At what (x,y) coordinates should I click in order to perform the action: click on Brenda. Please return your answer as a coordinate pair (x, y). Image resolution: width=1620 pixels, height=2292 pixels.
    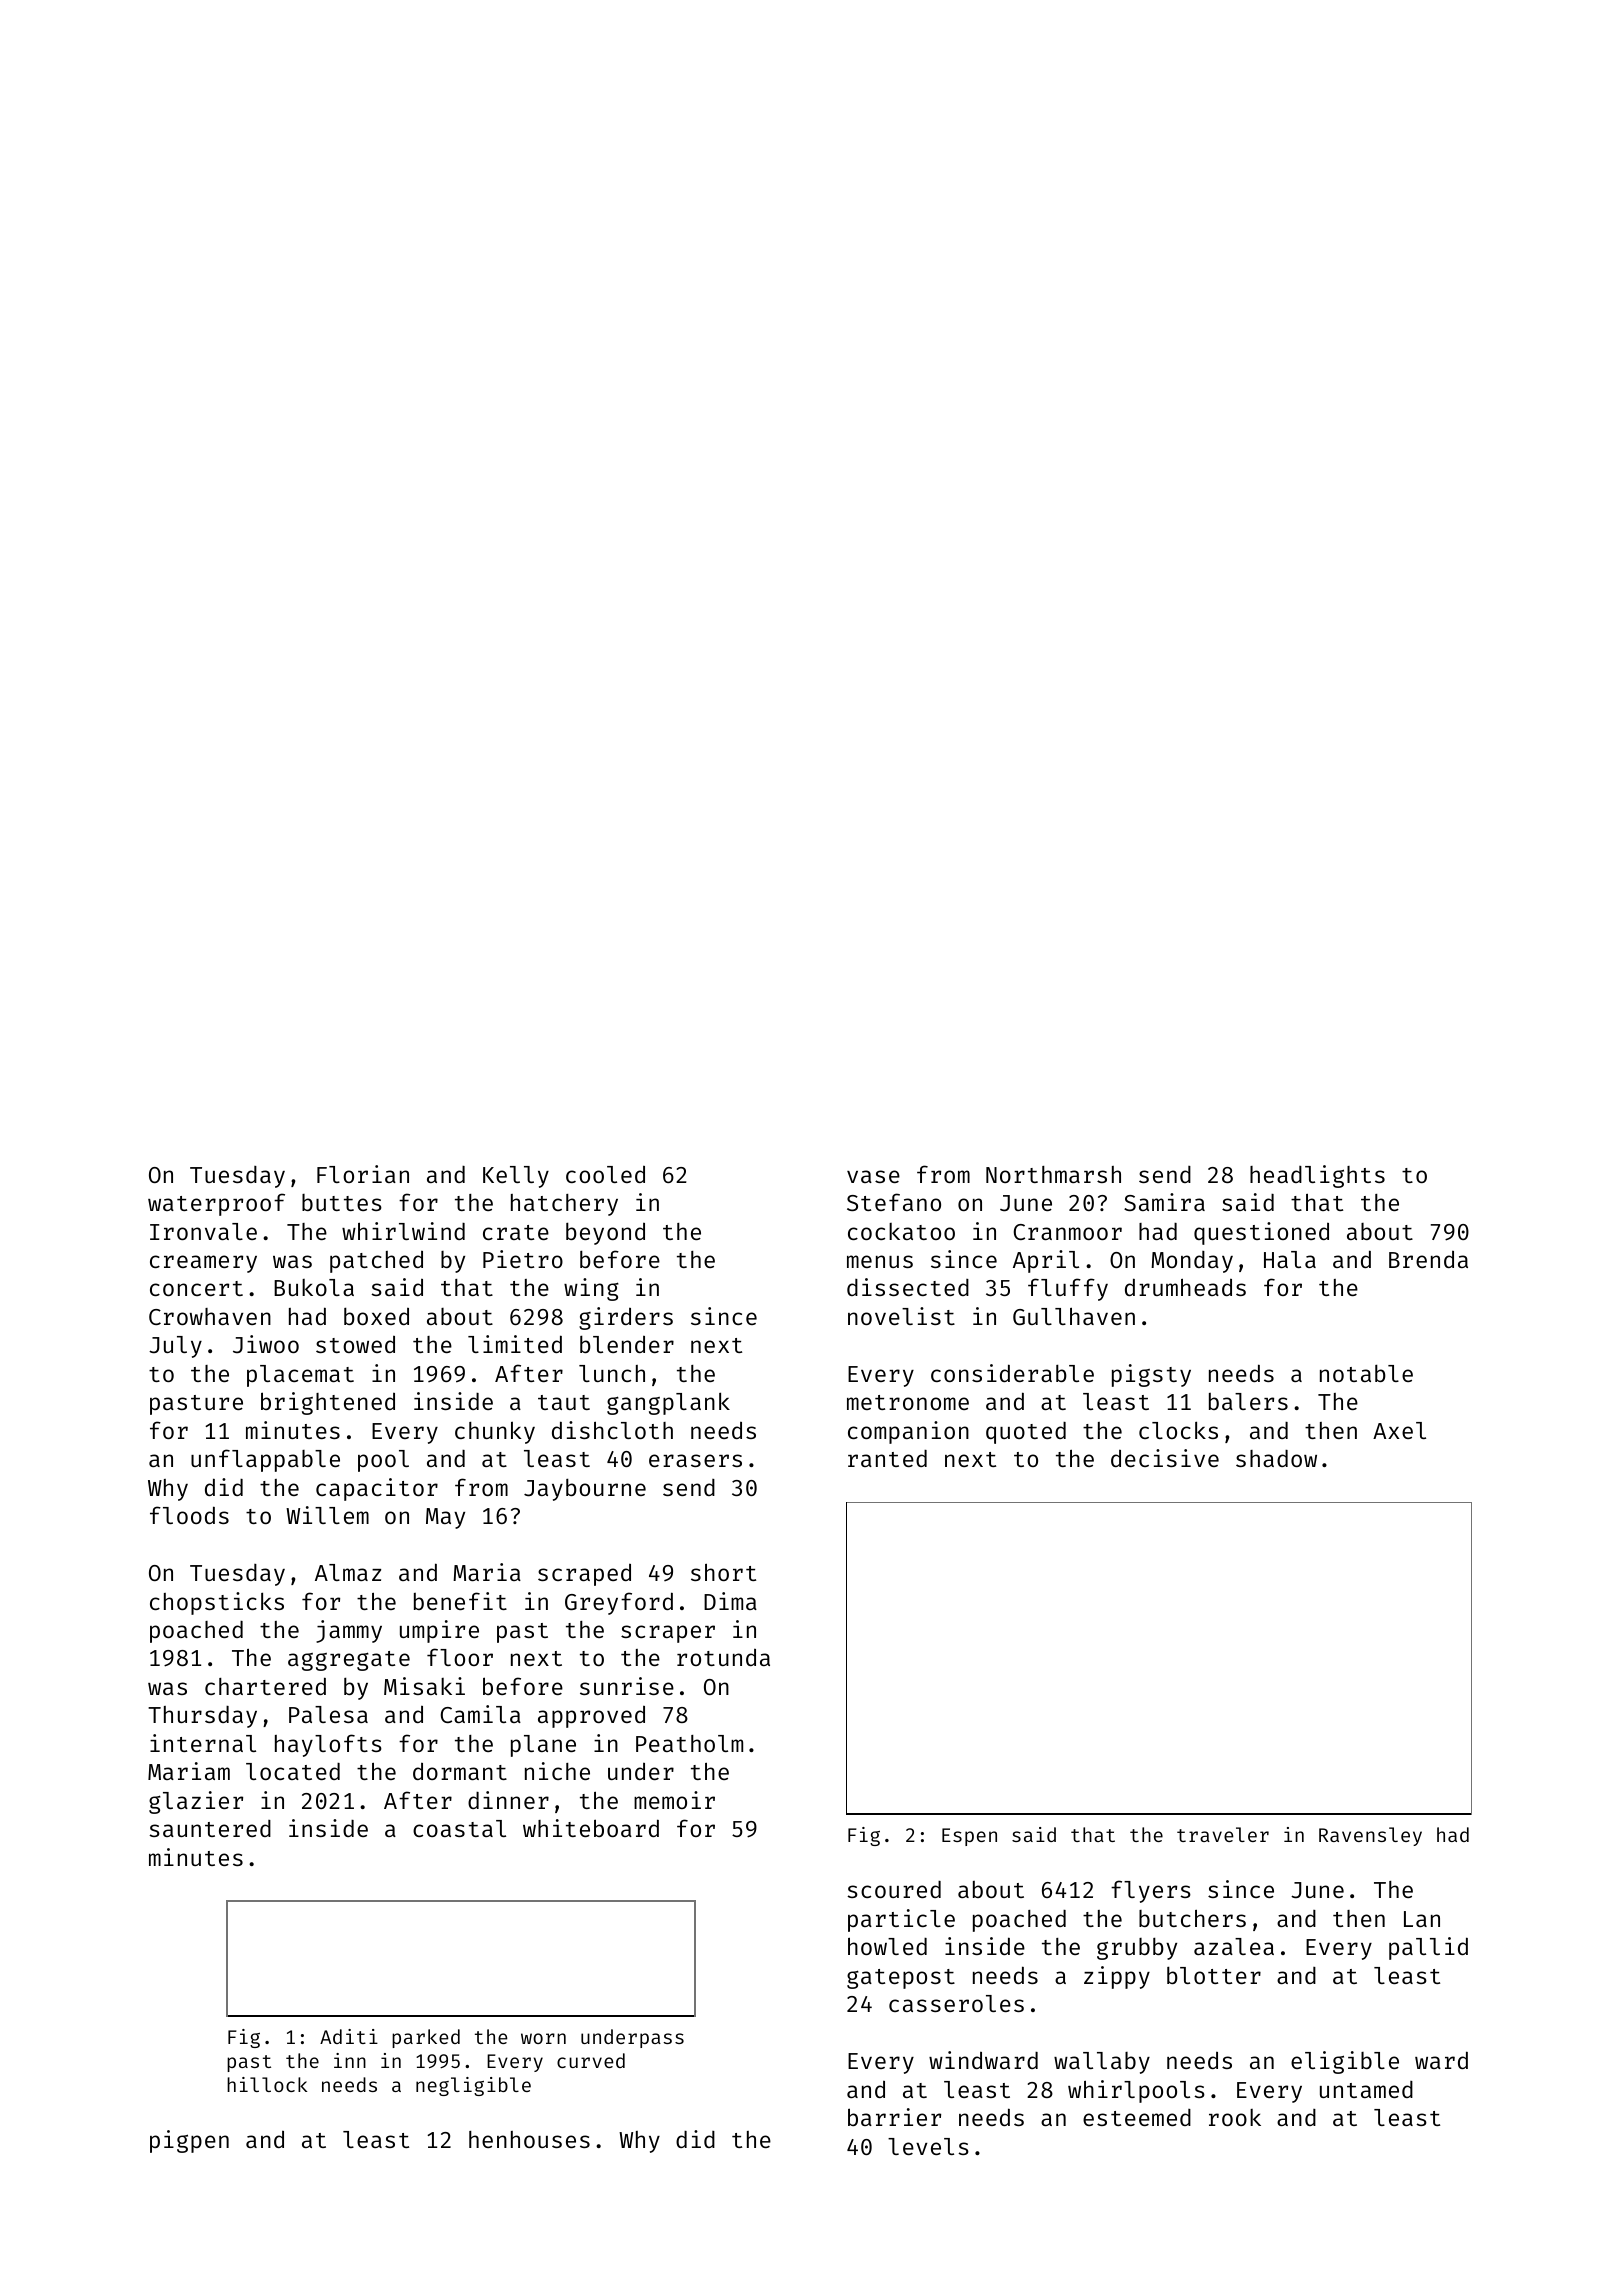
    Looking at the image, I should click on (1428, 1259).
